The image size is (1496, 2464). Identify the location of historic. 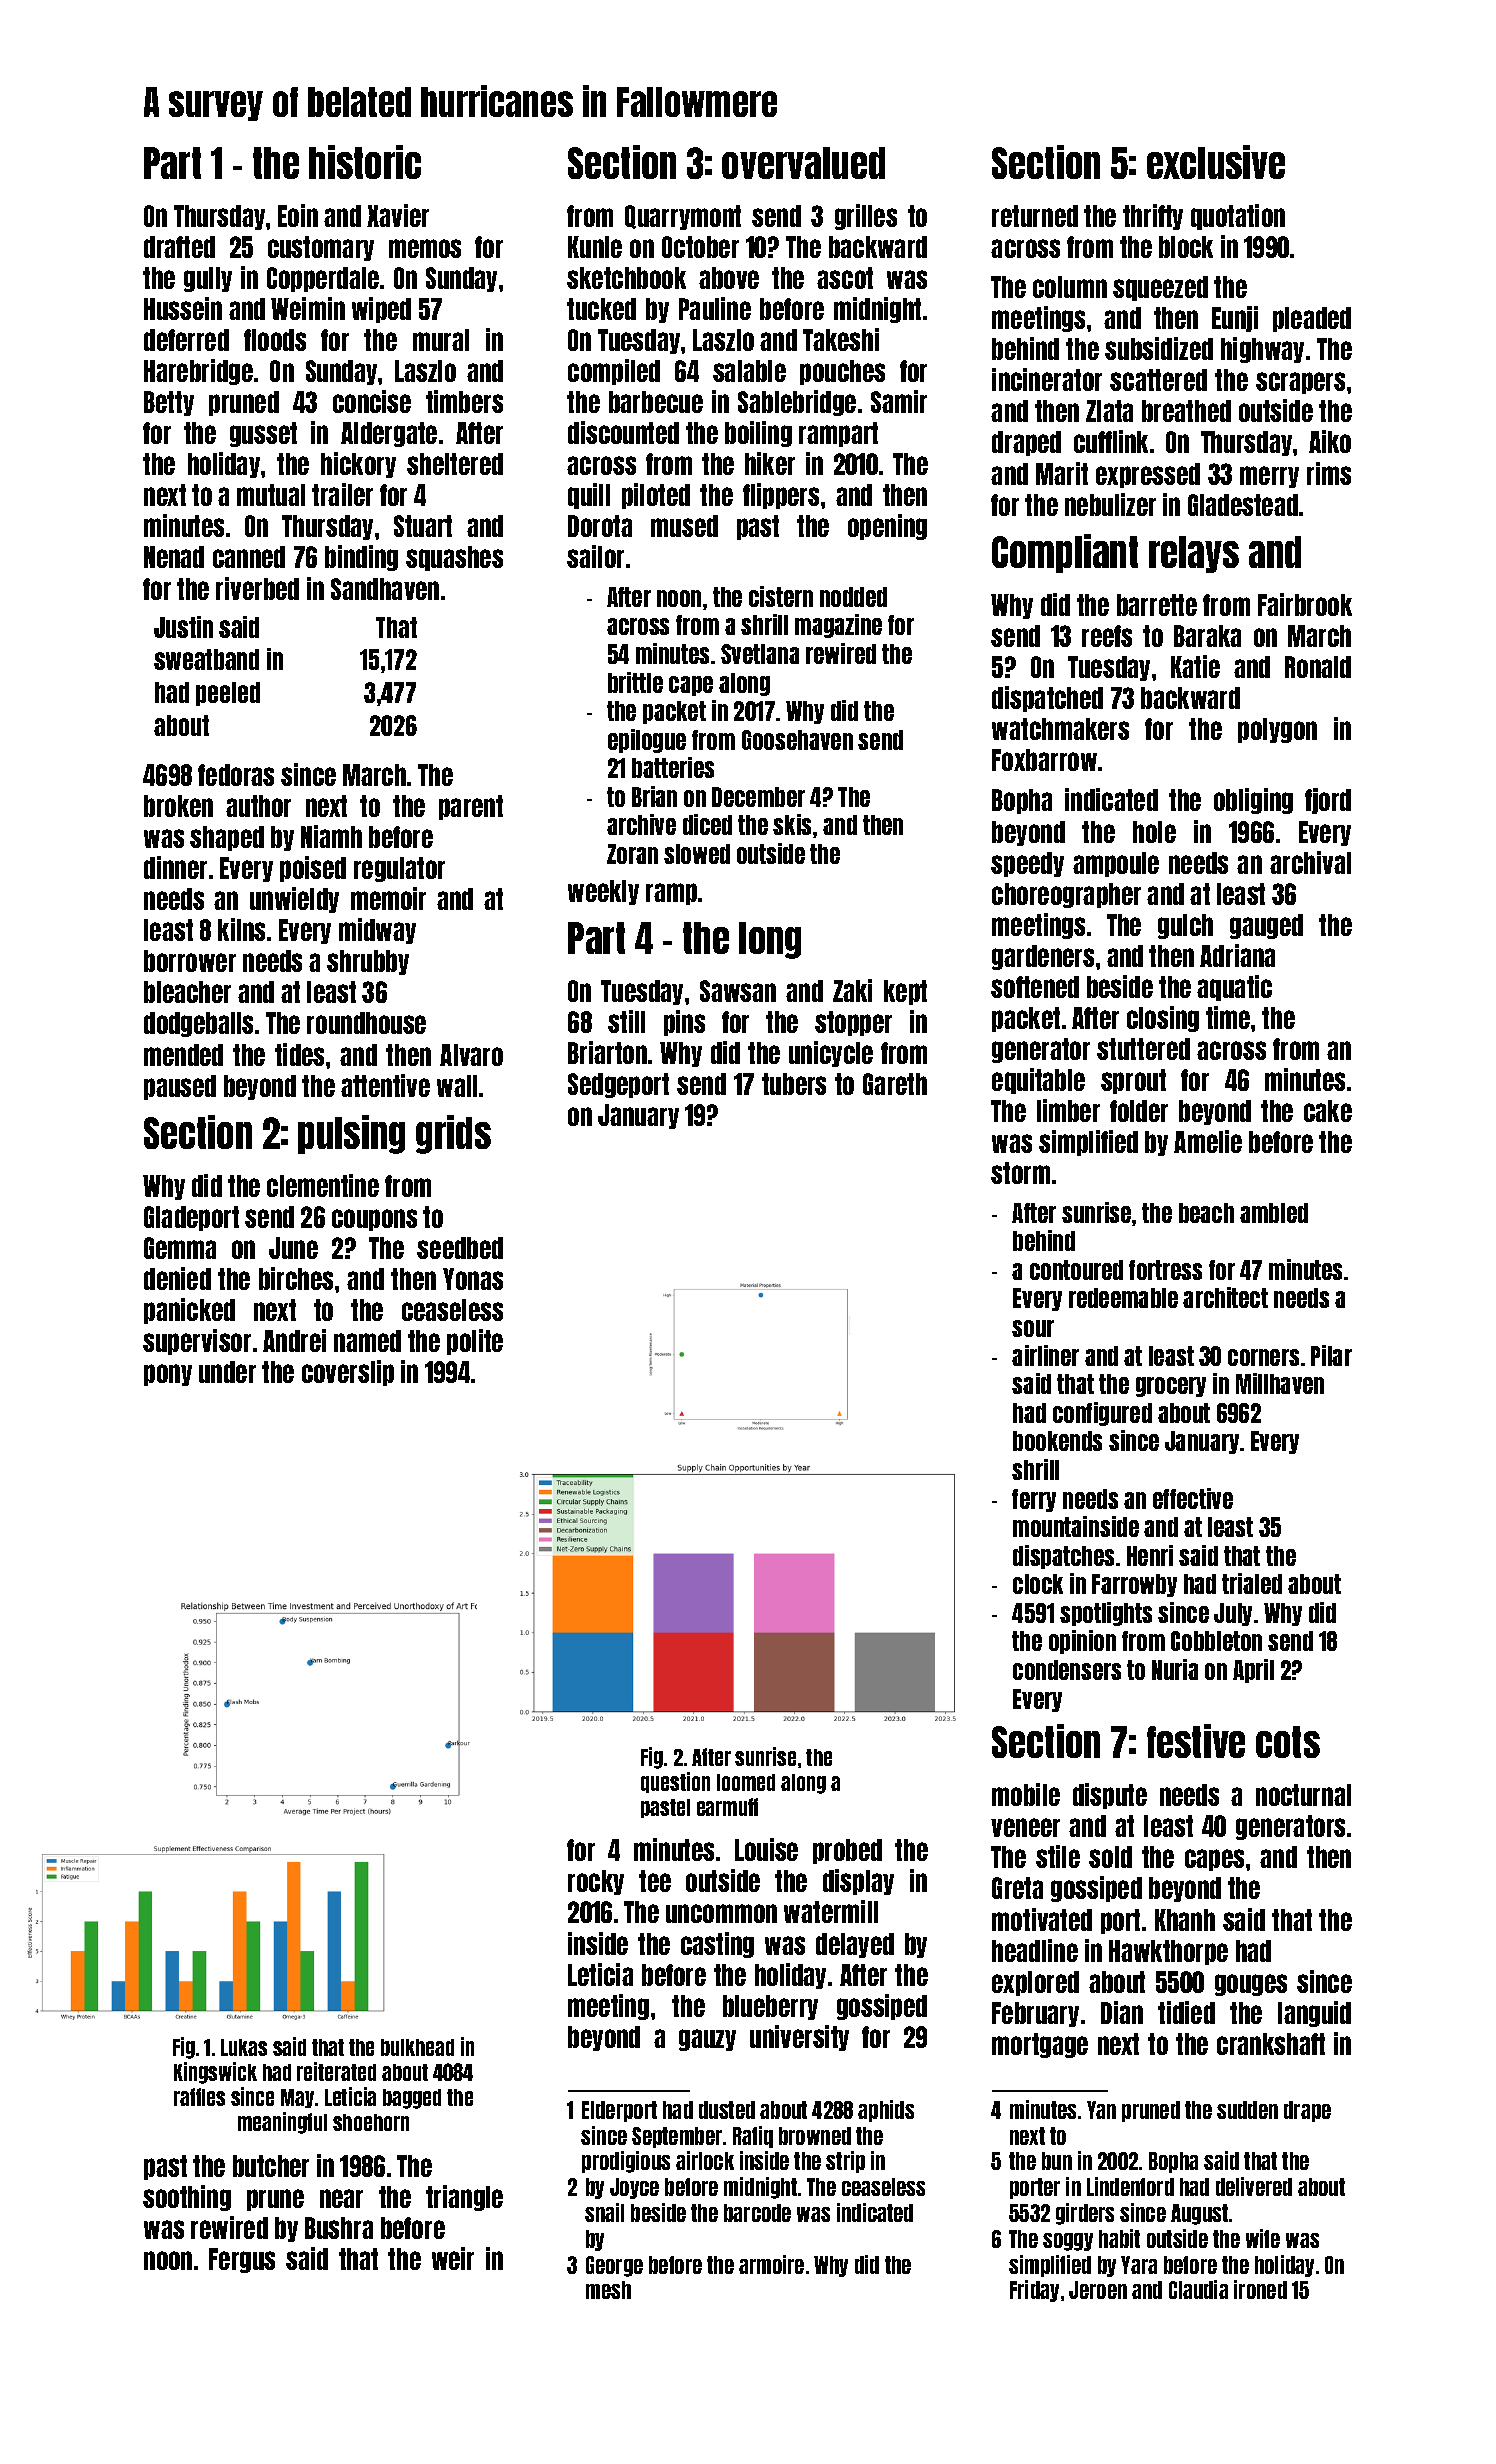
(365, 162).
